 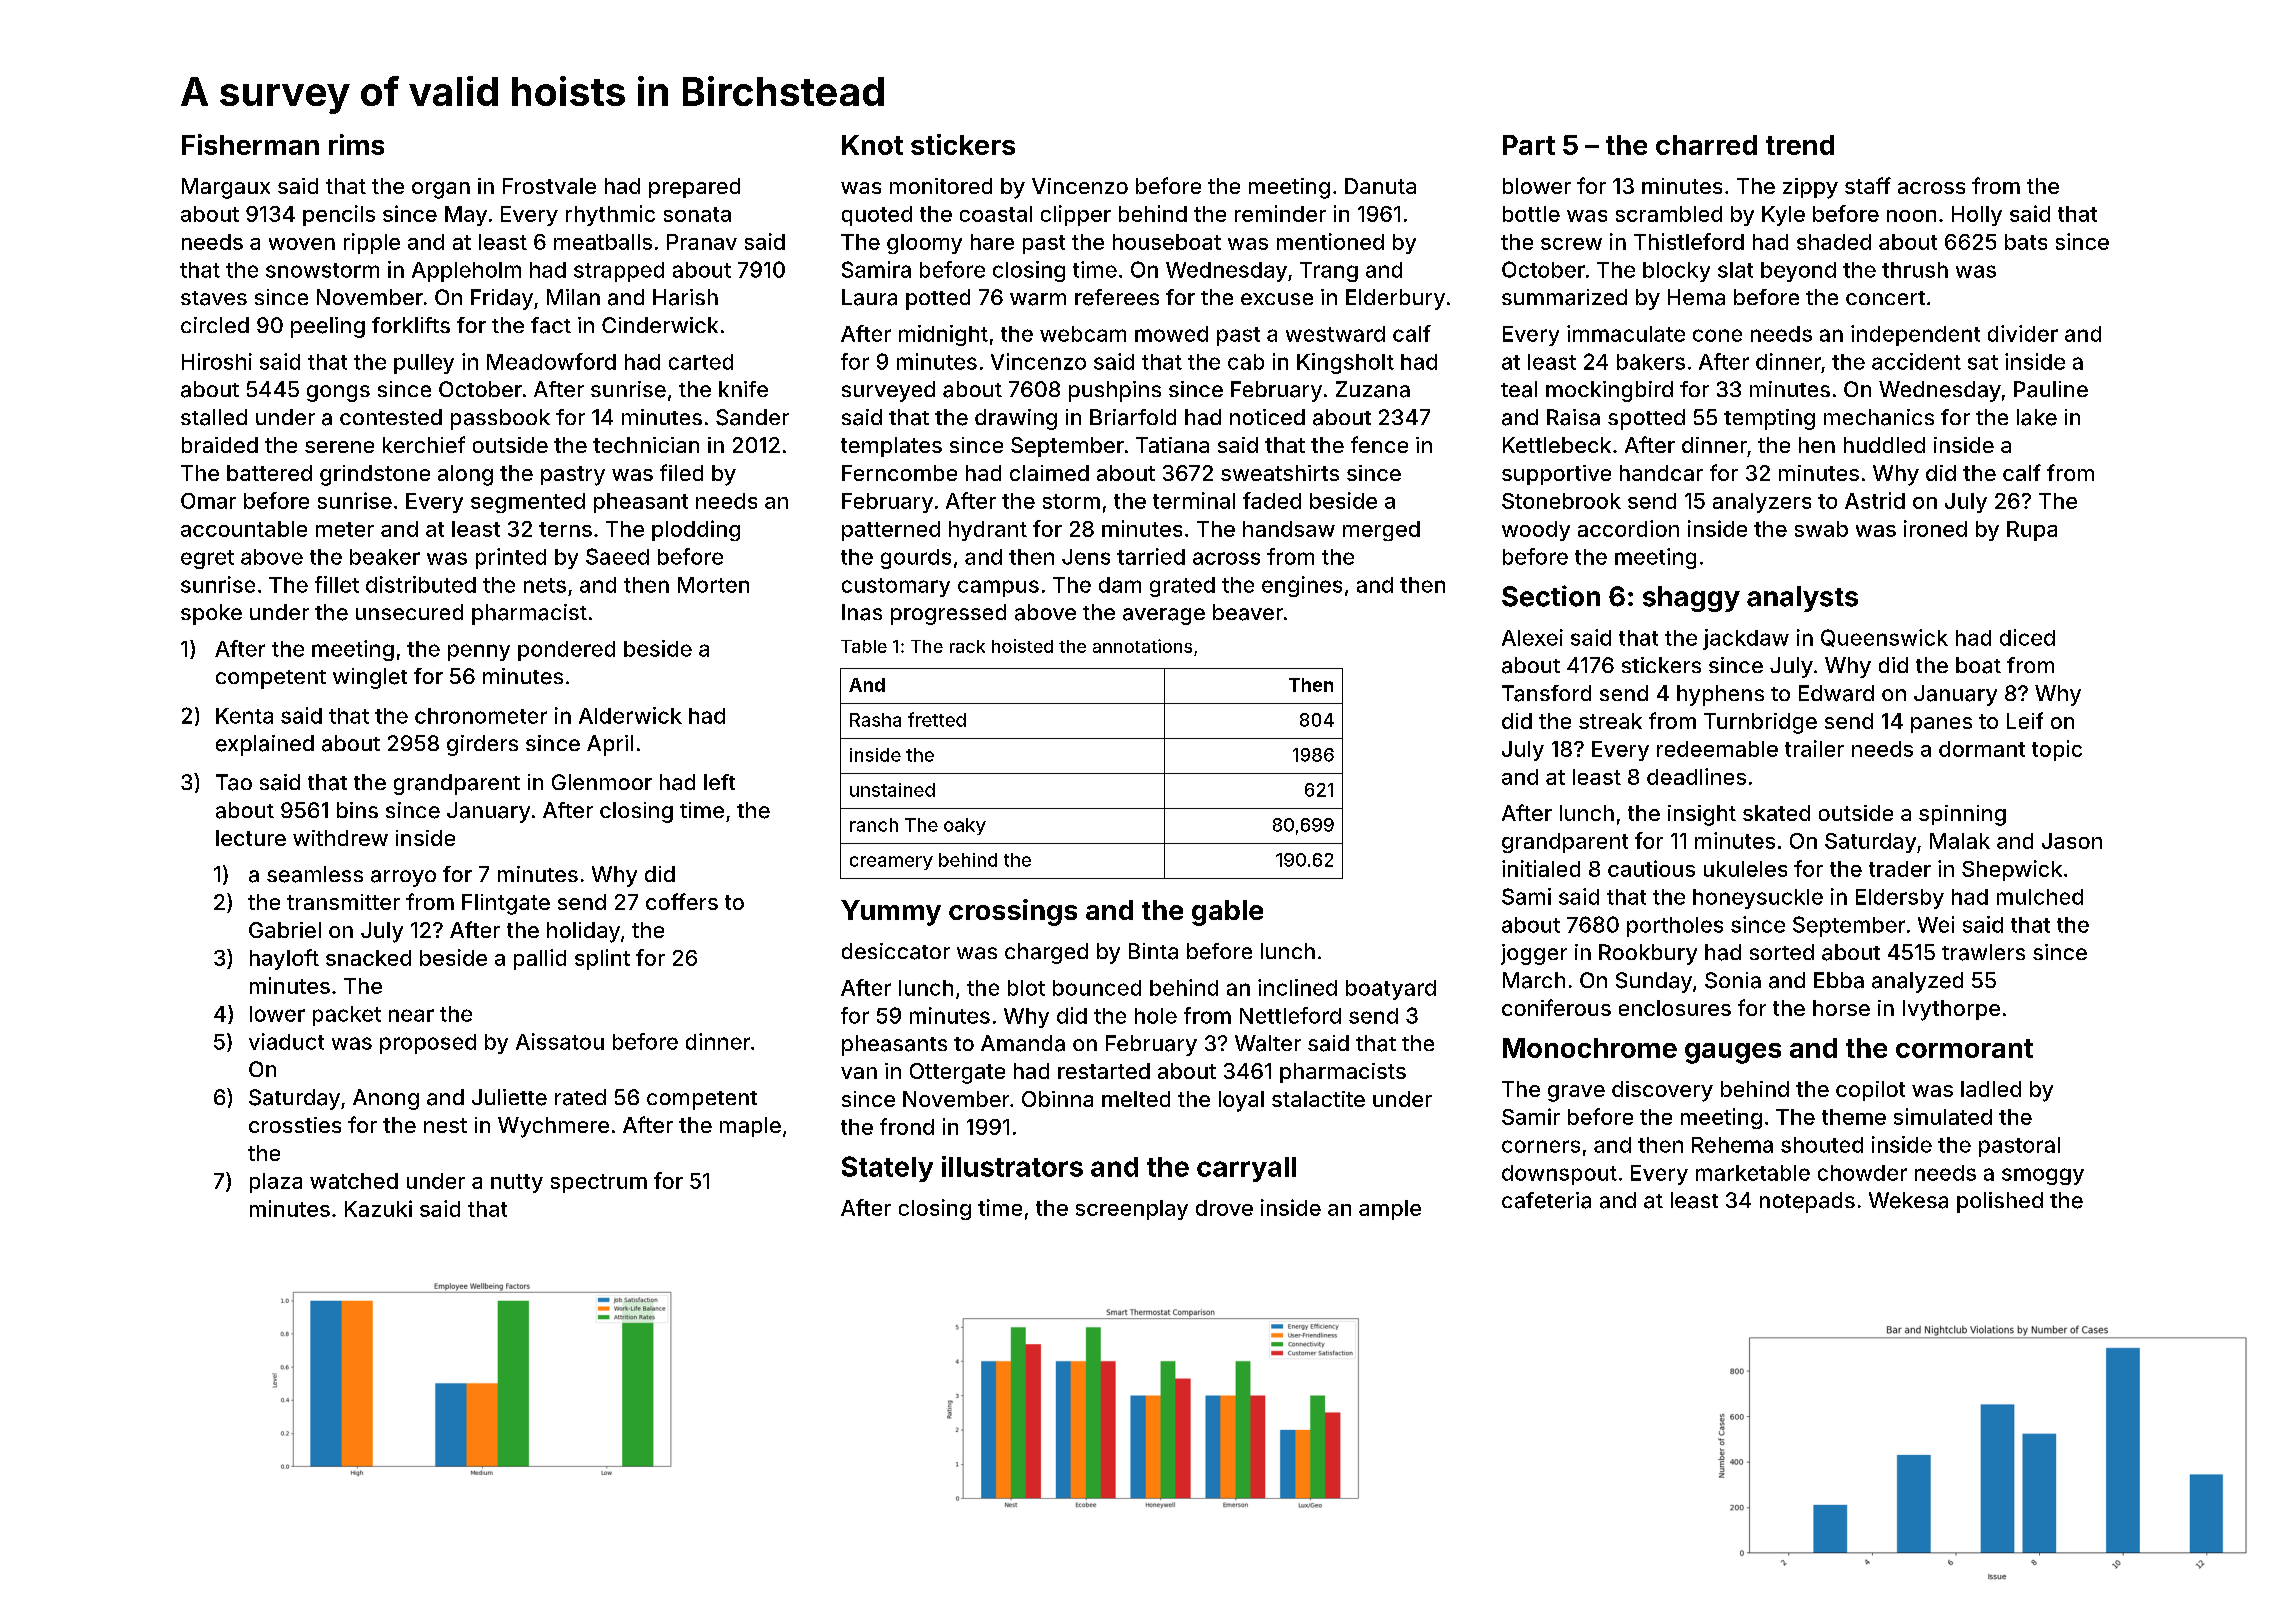 I want to click on near, so click(x=411, y=1015).
